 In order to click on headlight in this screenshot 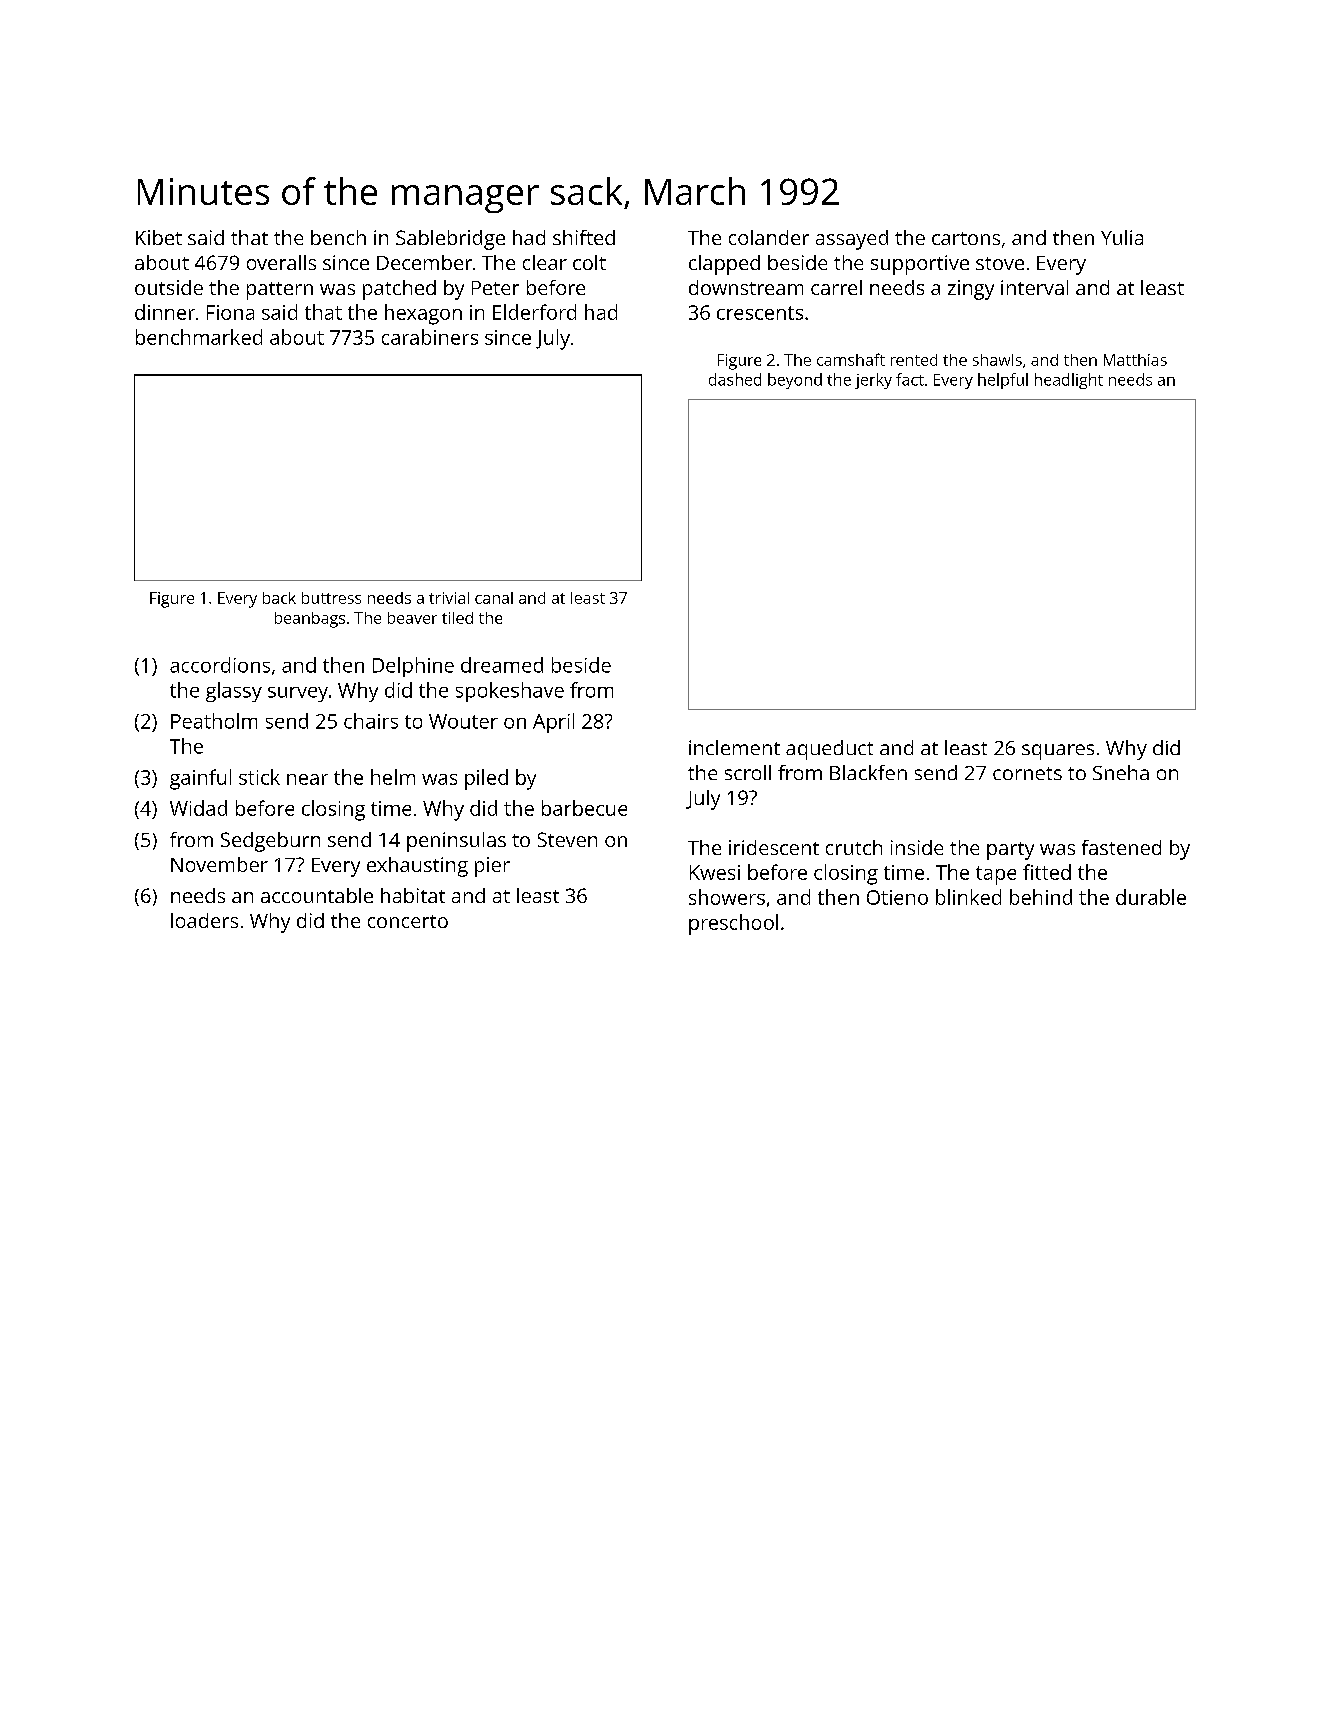, I will do `click(1069, 381)`.
